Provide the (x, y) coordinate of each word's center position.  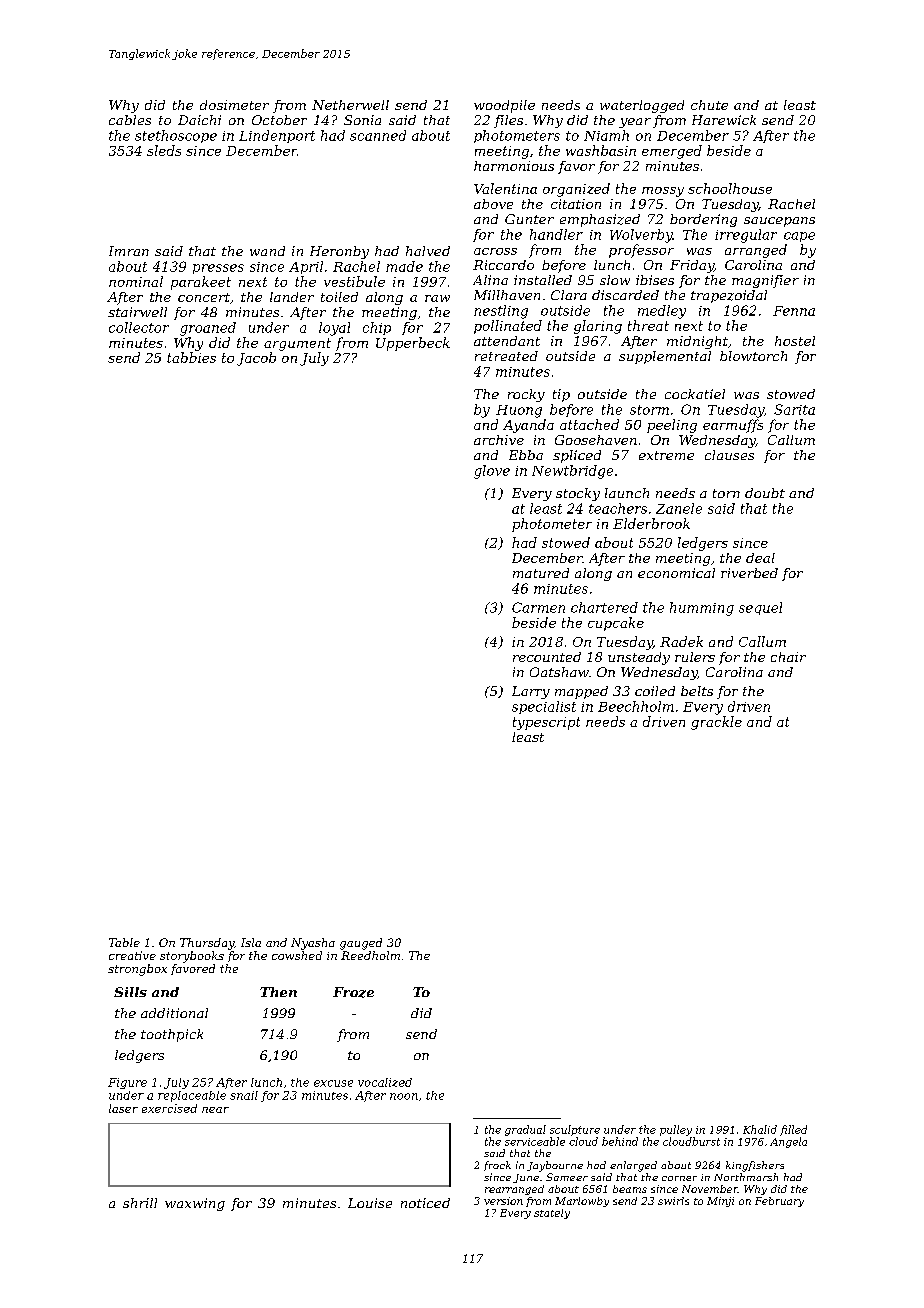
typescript (546, 723)
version (503, 1201)
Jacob (256, 359)
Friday (692, 266)
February (779, 1202)
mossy (663, 192)
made (404, 266)
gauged (361, 944)
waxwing (195, 1204)
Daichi (199, 120)
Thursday (207, 944)
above (493, 204)
